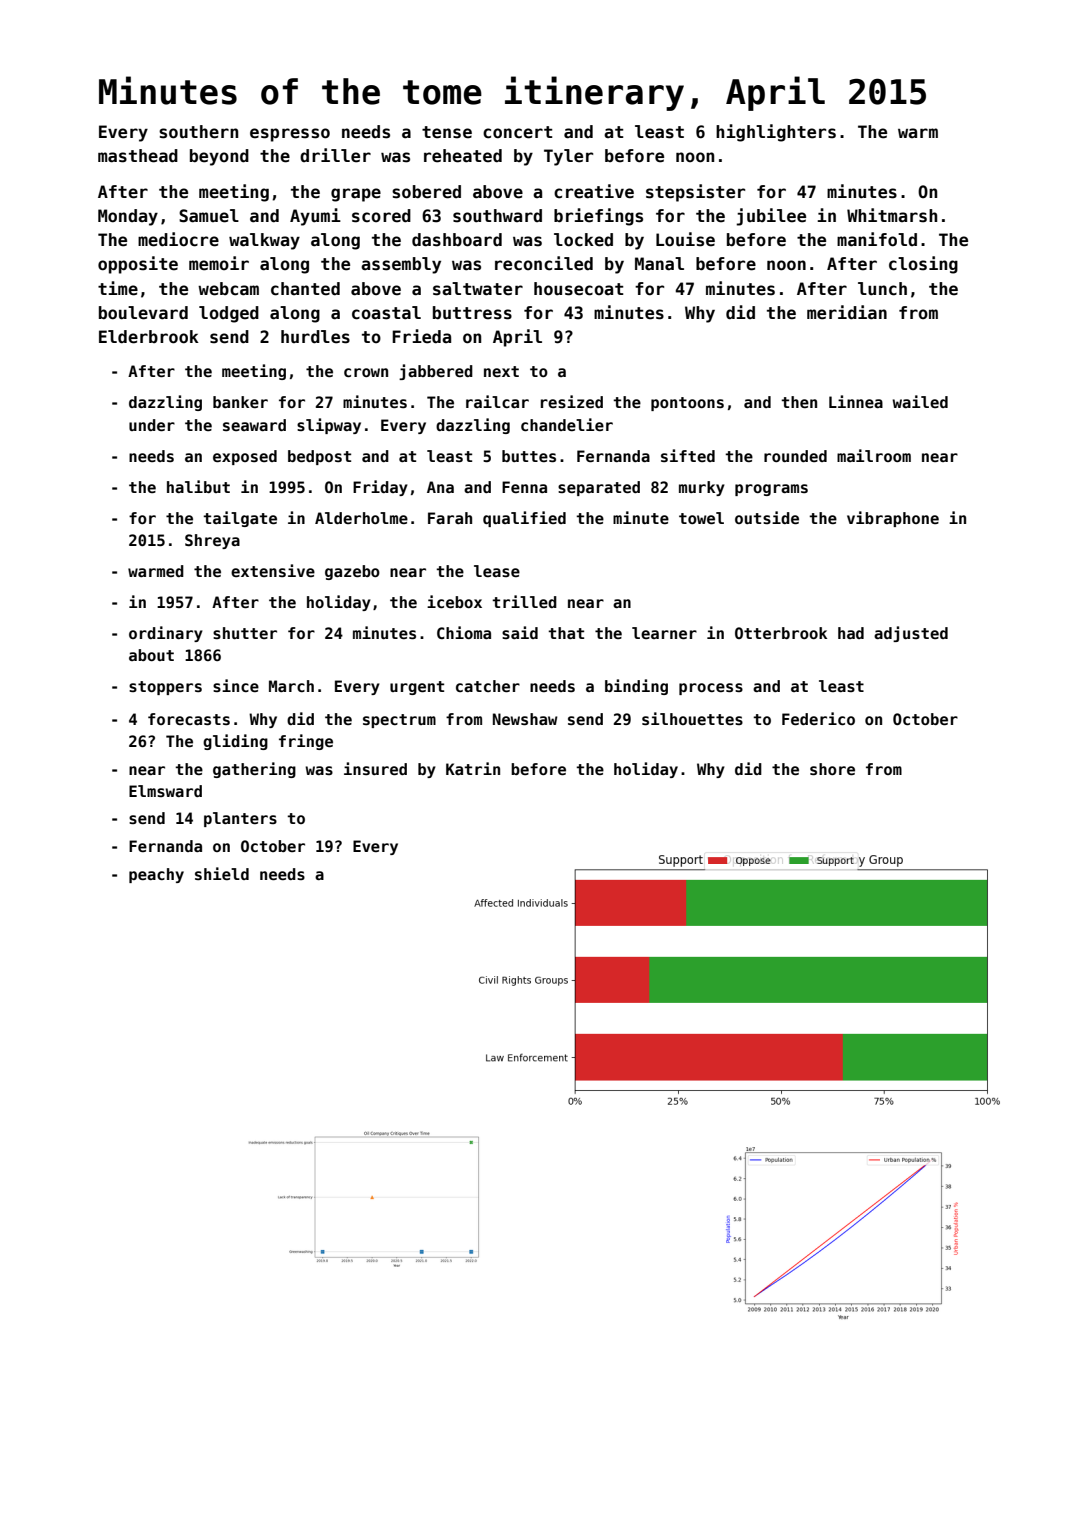 The height and width of the page is (1532, 1083). Describe the element at coordinates (165, 791) in the page. I see `Elmsward` at that location.
